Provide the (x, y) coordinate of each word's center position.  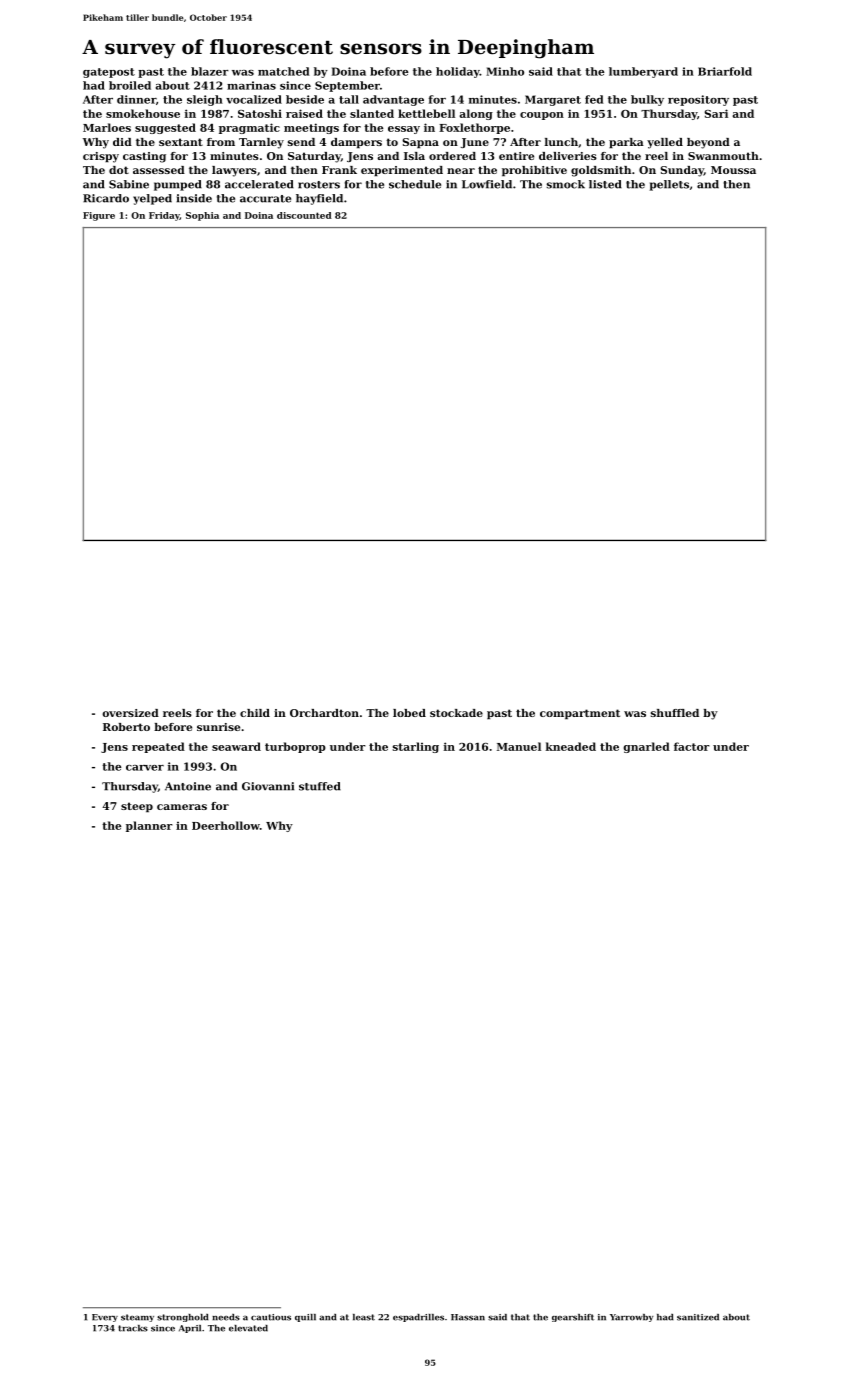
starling (416, 747)
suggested (165, 128)
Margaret (553, 100)
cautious (271, 1317)
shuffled (675, 713)
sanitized (698, 1317)
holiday (458, 72)
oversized (130, 713)
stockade (456, 713)
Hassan (468, 1317)
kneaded (571, 746)
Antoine (188, 786)
